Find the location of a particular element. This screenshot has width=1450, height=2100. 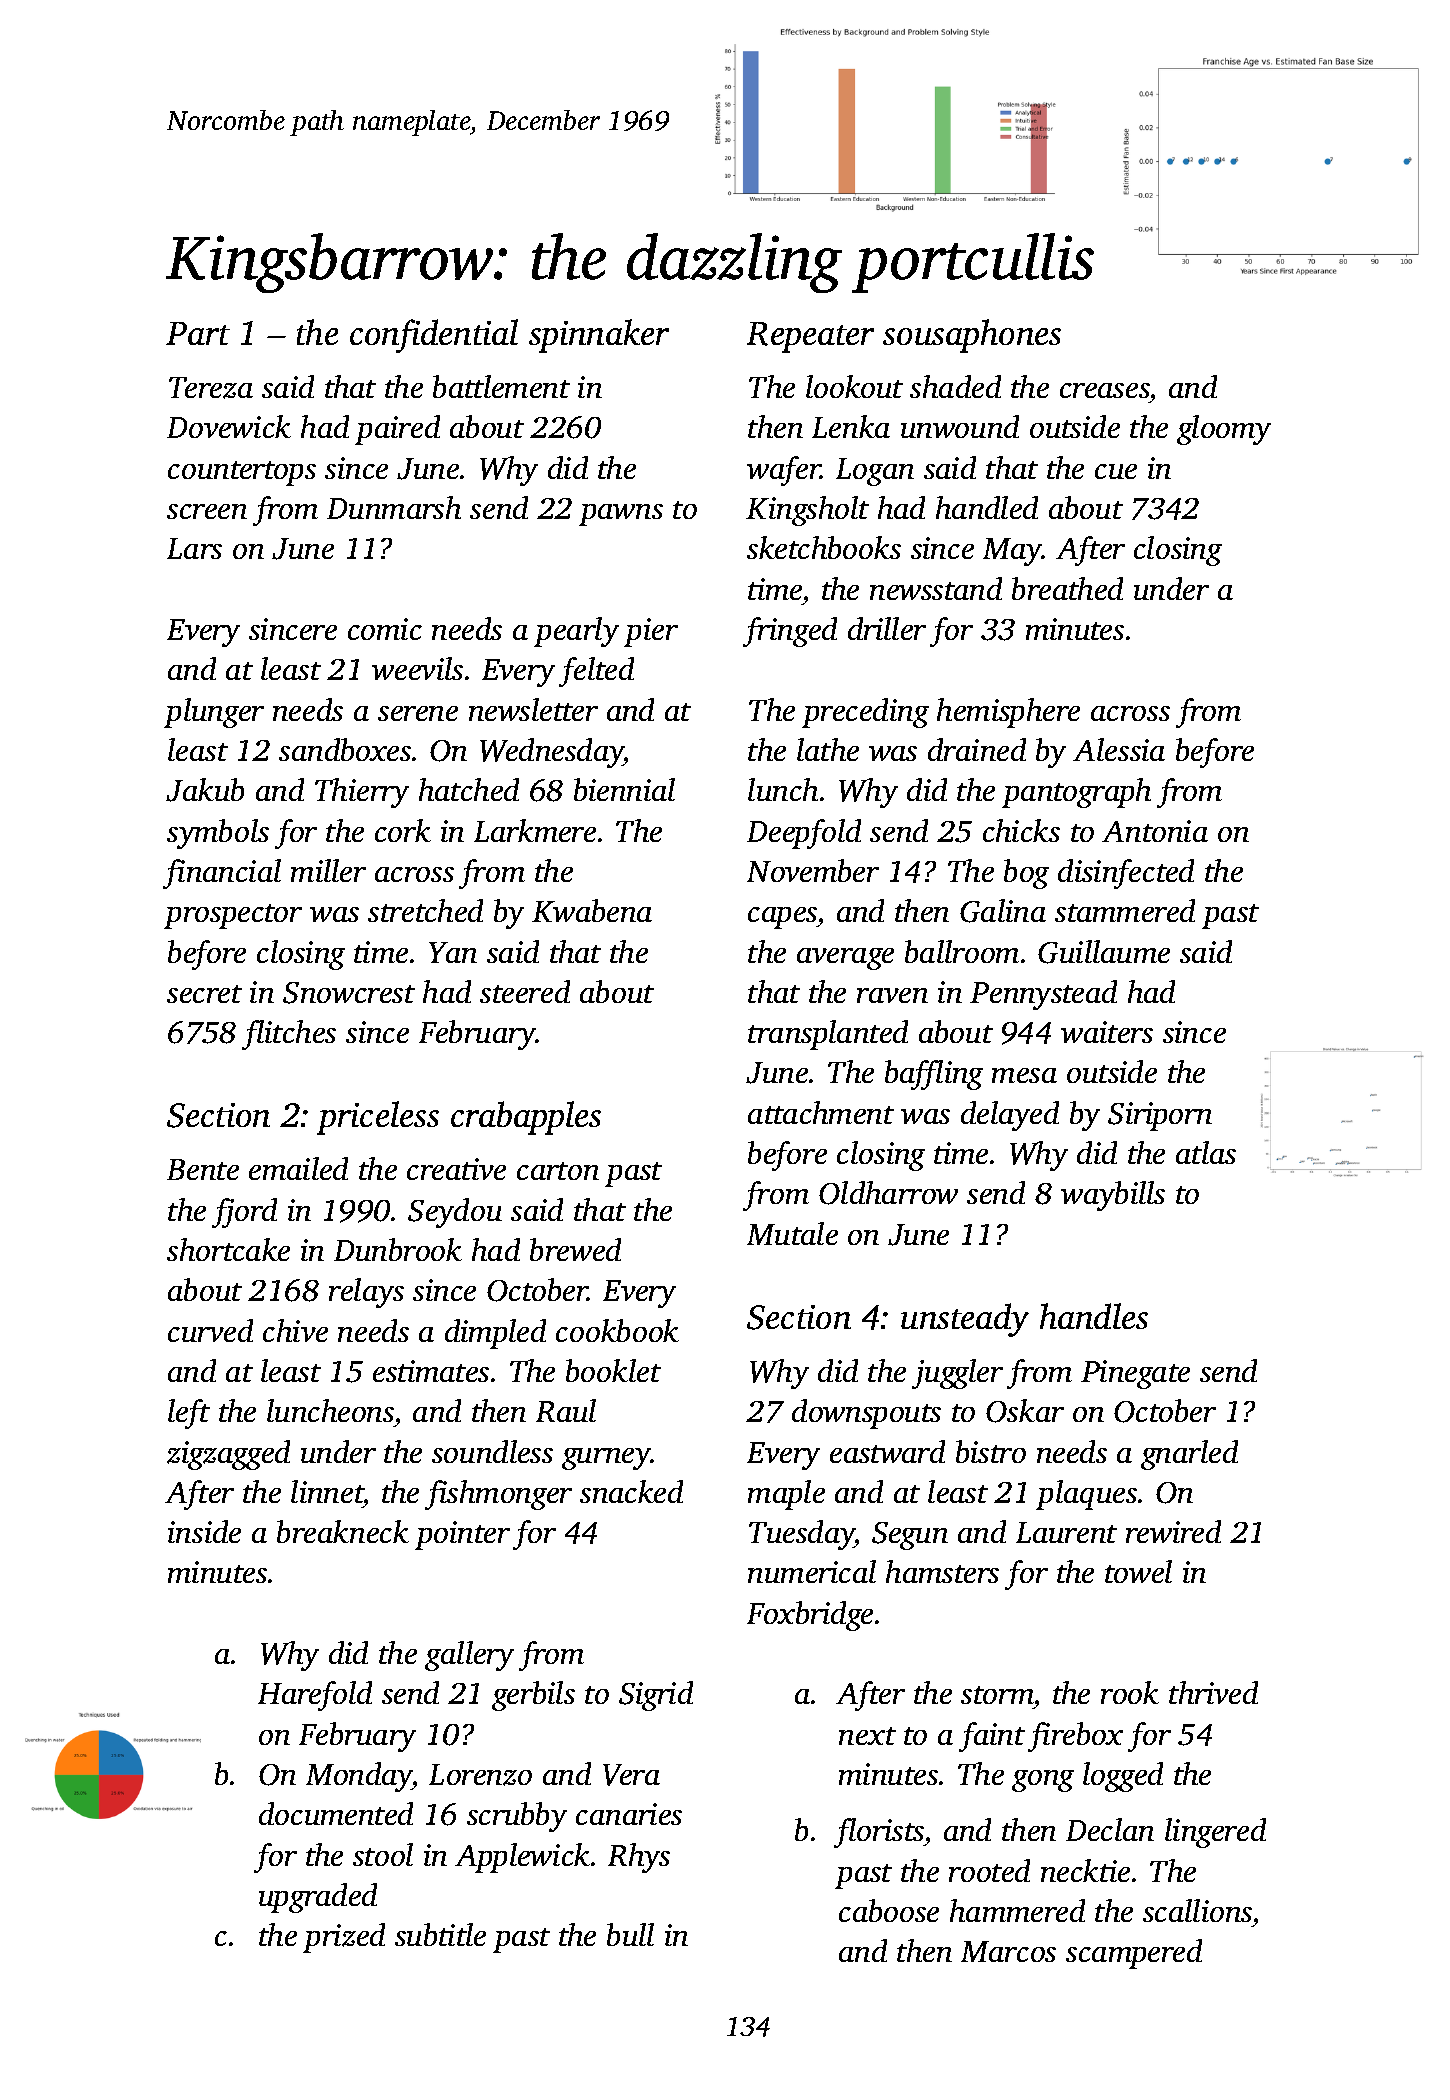

booklet is located at coordinates (613, 1370).
